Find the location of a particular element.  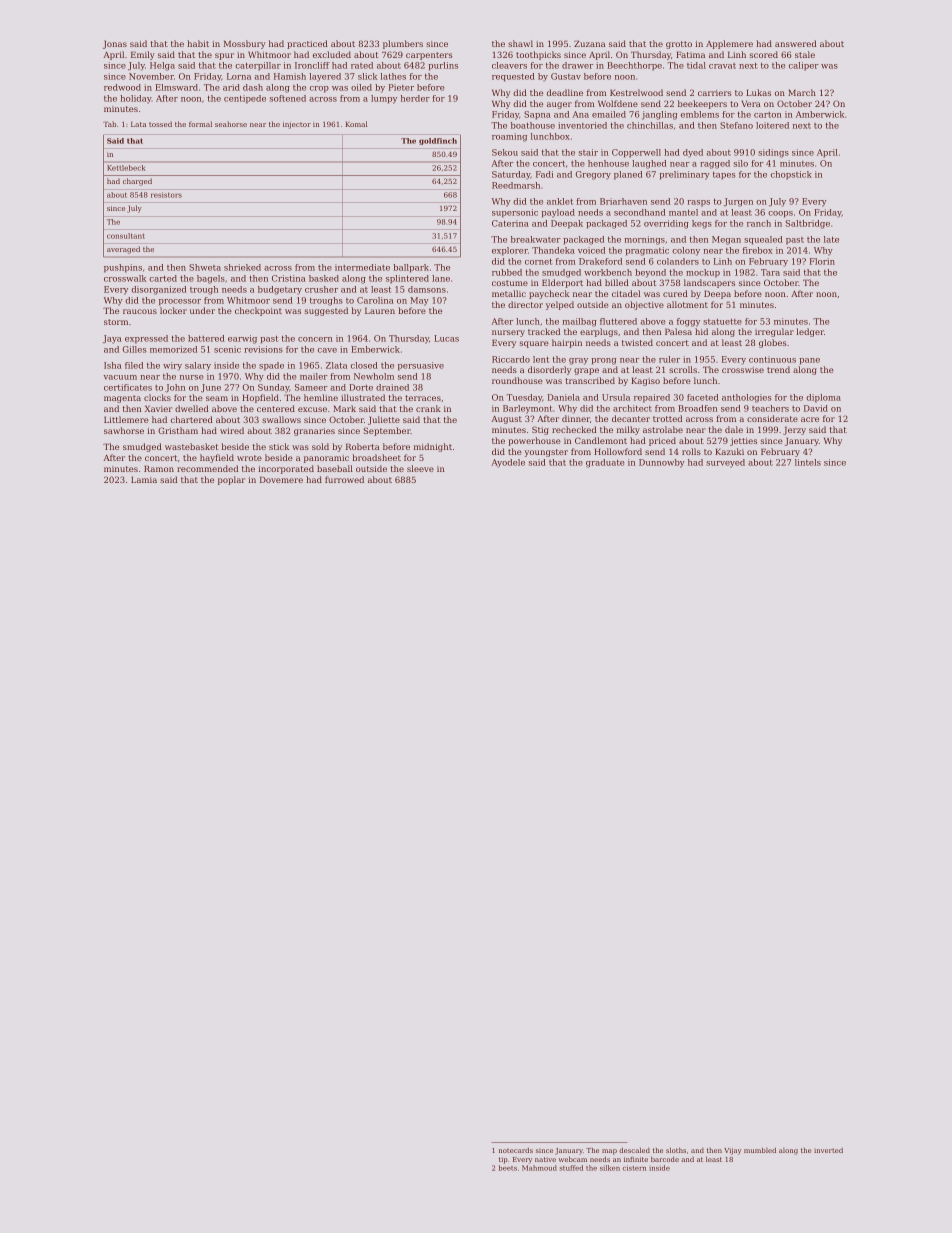

plumbers is located at coordinates (403, 44).
